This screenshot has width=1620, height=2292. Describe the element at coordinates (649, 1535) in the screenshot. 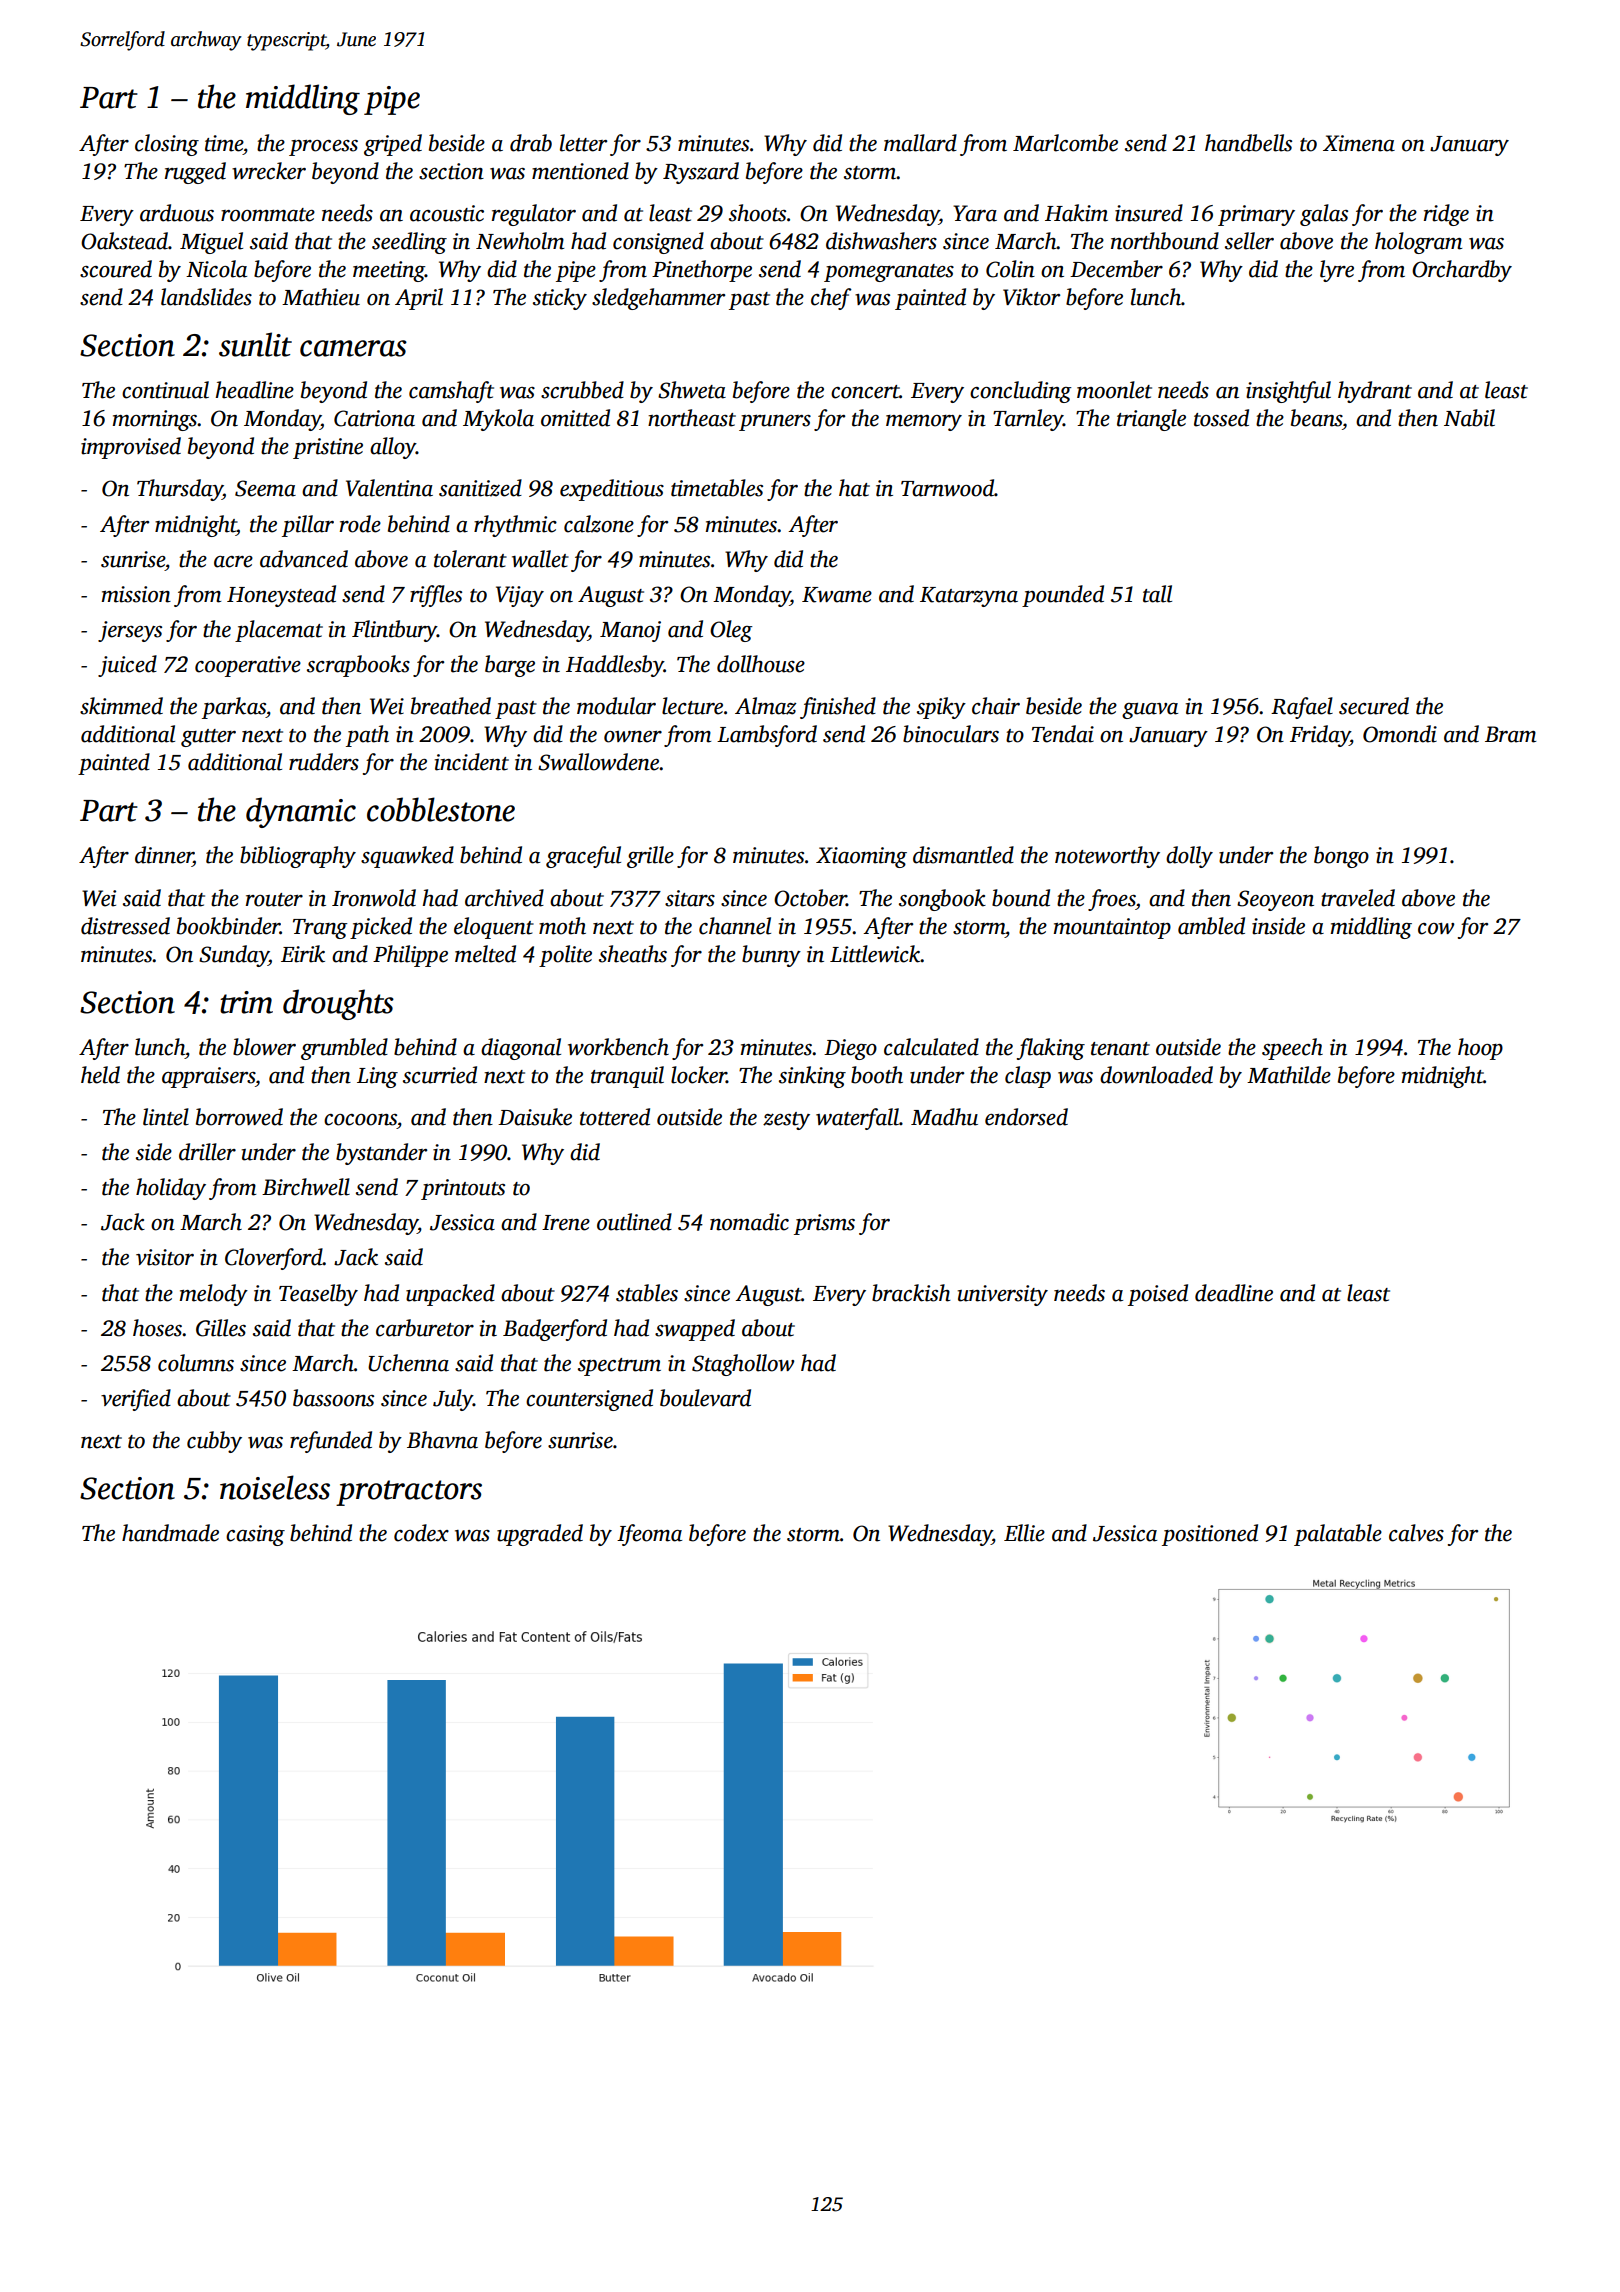

I see `Ifeoma` at that location.
